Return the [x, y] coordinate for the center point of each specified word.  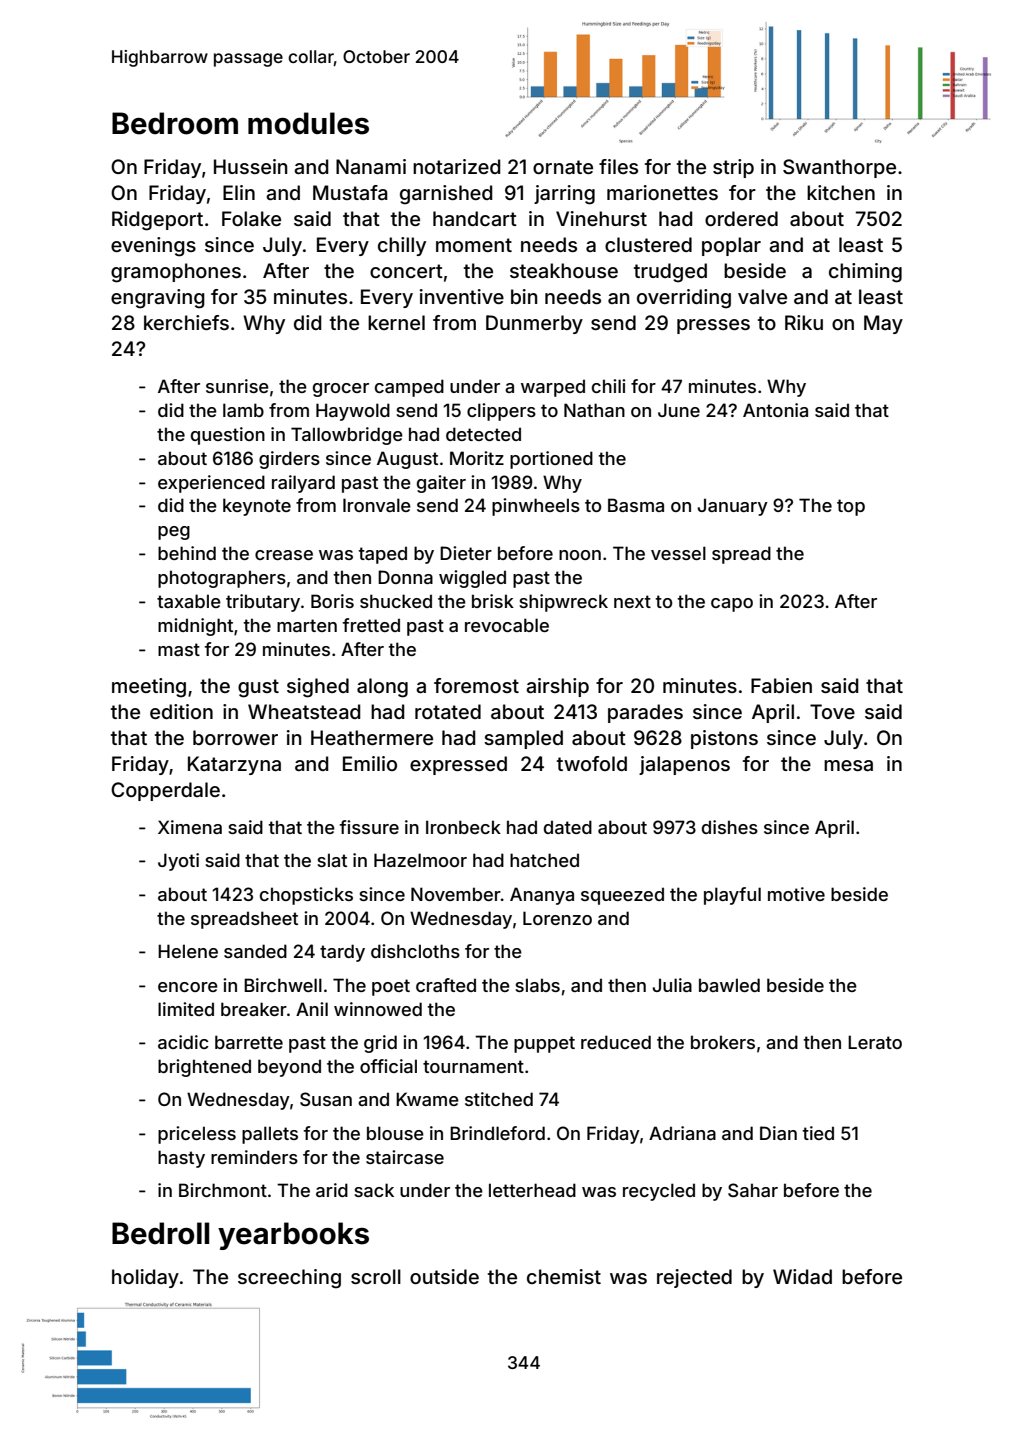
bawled [729, 985]
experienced [211, 484]
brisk [493, 601]
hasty [181, 1159]
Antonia [775, 410]
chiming [865, 273]
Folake [251, 218]
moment [474, 245]
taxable [189, 601]
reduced [616, 1042]
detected [483, 434]
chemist [564, 1276]
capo [732, 605]
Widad [802, 1276]
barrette [249, 1042]
